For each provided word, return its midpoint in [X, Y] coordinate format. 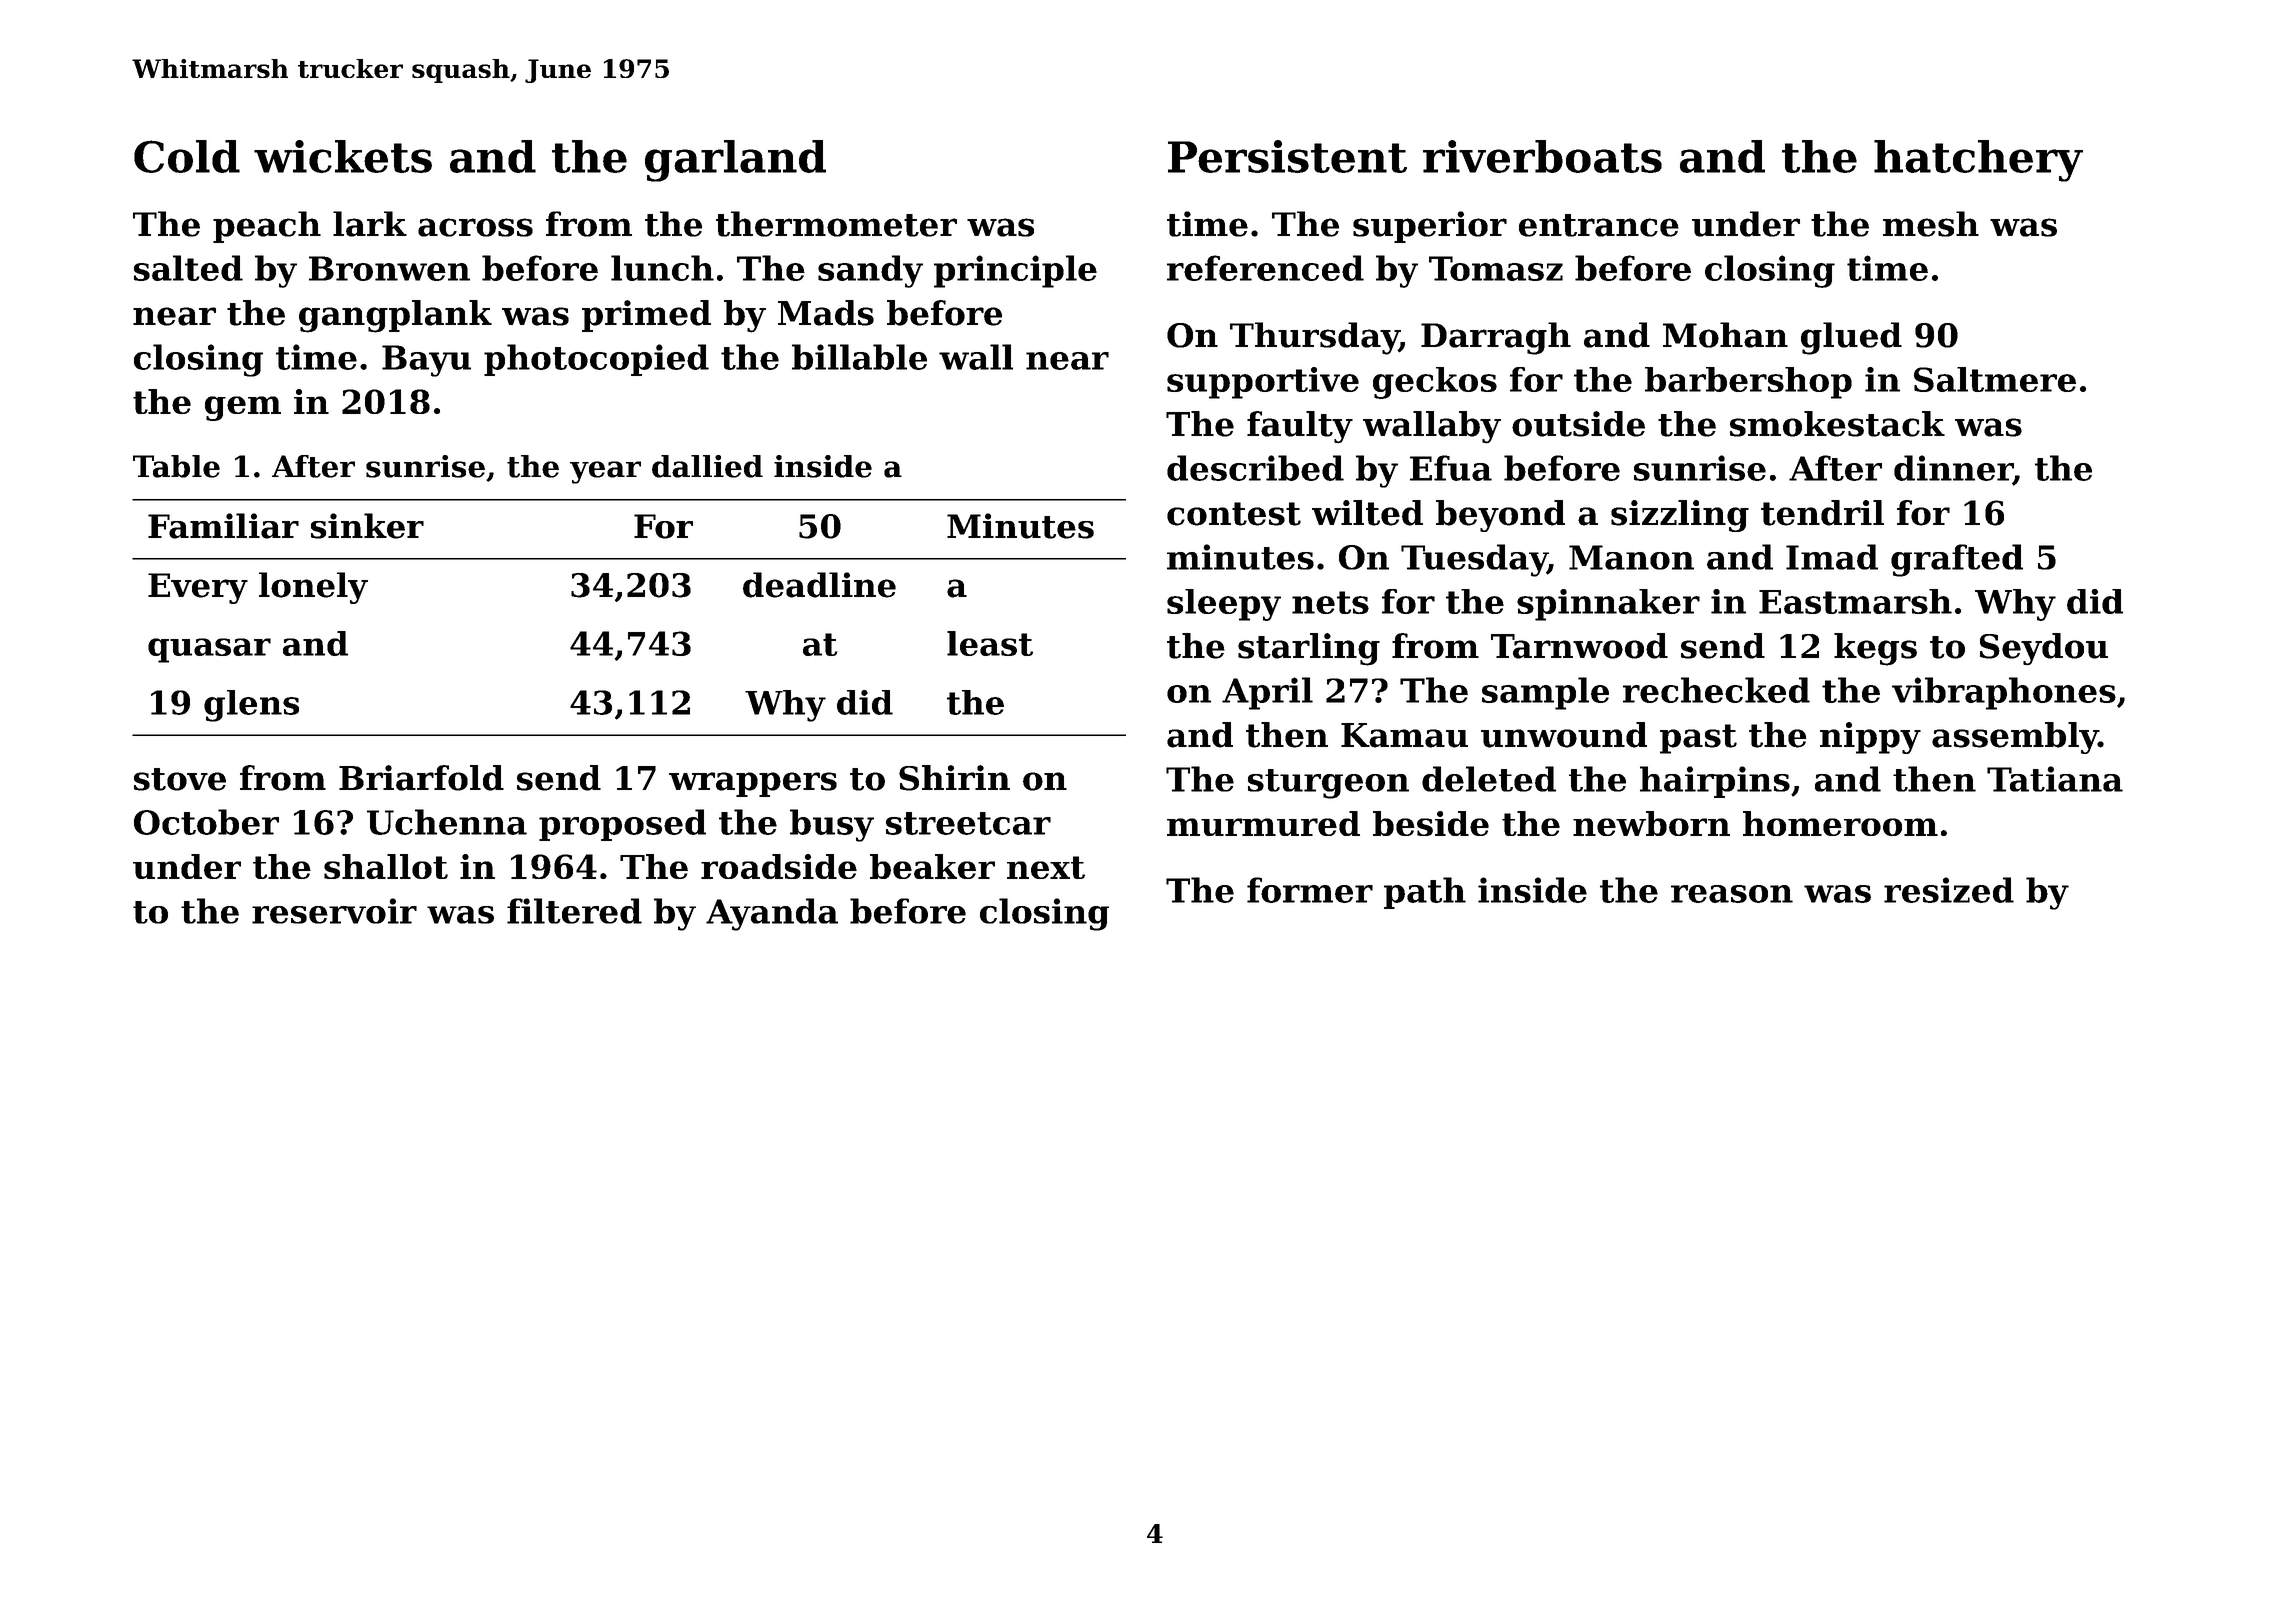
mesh [1931, 224]
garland [735, 161]
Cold [187, 156]
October [206, 822]
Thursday [1314, 338]
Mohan [1725, 335]
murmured [1263, 823]
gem [243, 408]
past [1698, 739]
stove [180, 779]
